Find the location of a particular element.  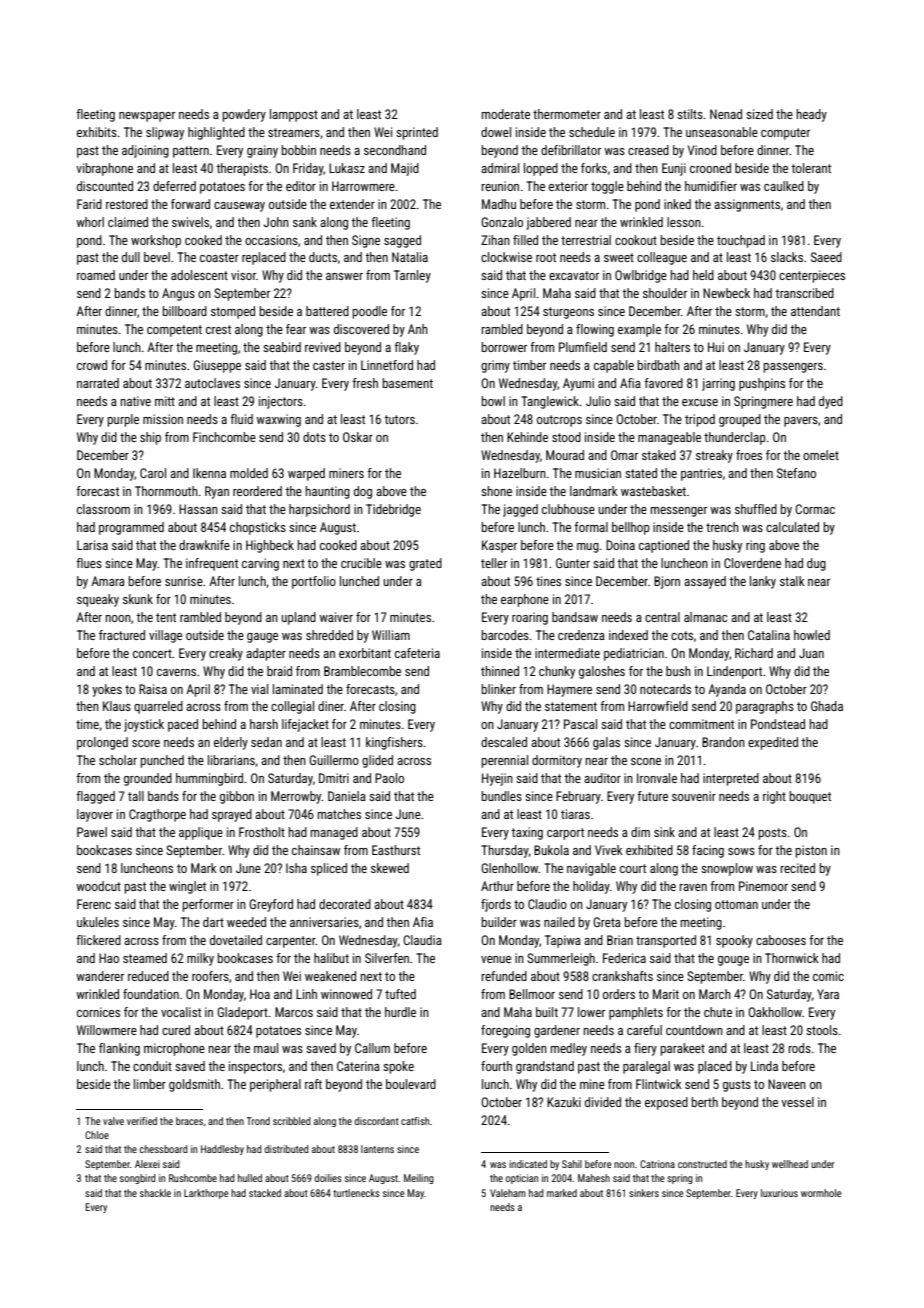

poodle is located at coordinates (370, 312).
